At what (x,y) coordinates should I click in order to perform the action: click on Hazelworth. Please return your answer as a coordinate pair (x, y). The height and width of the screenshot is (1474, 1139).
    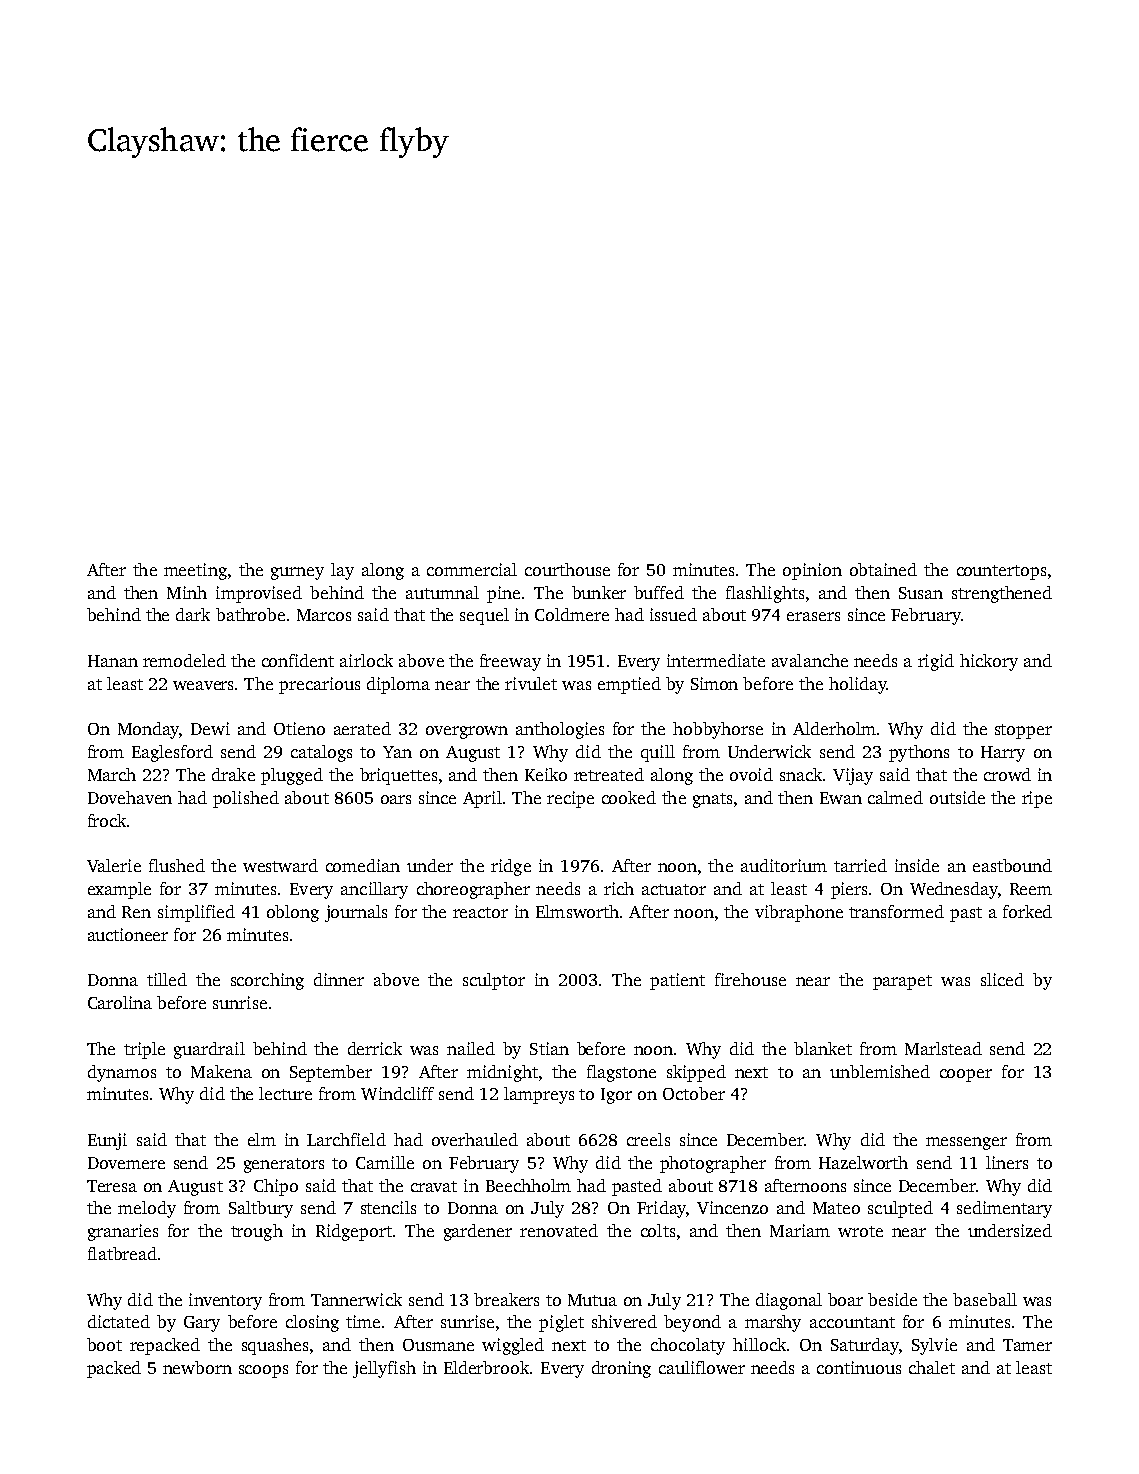
    Looking at the image, I should click on (863, 1162).
